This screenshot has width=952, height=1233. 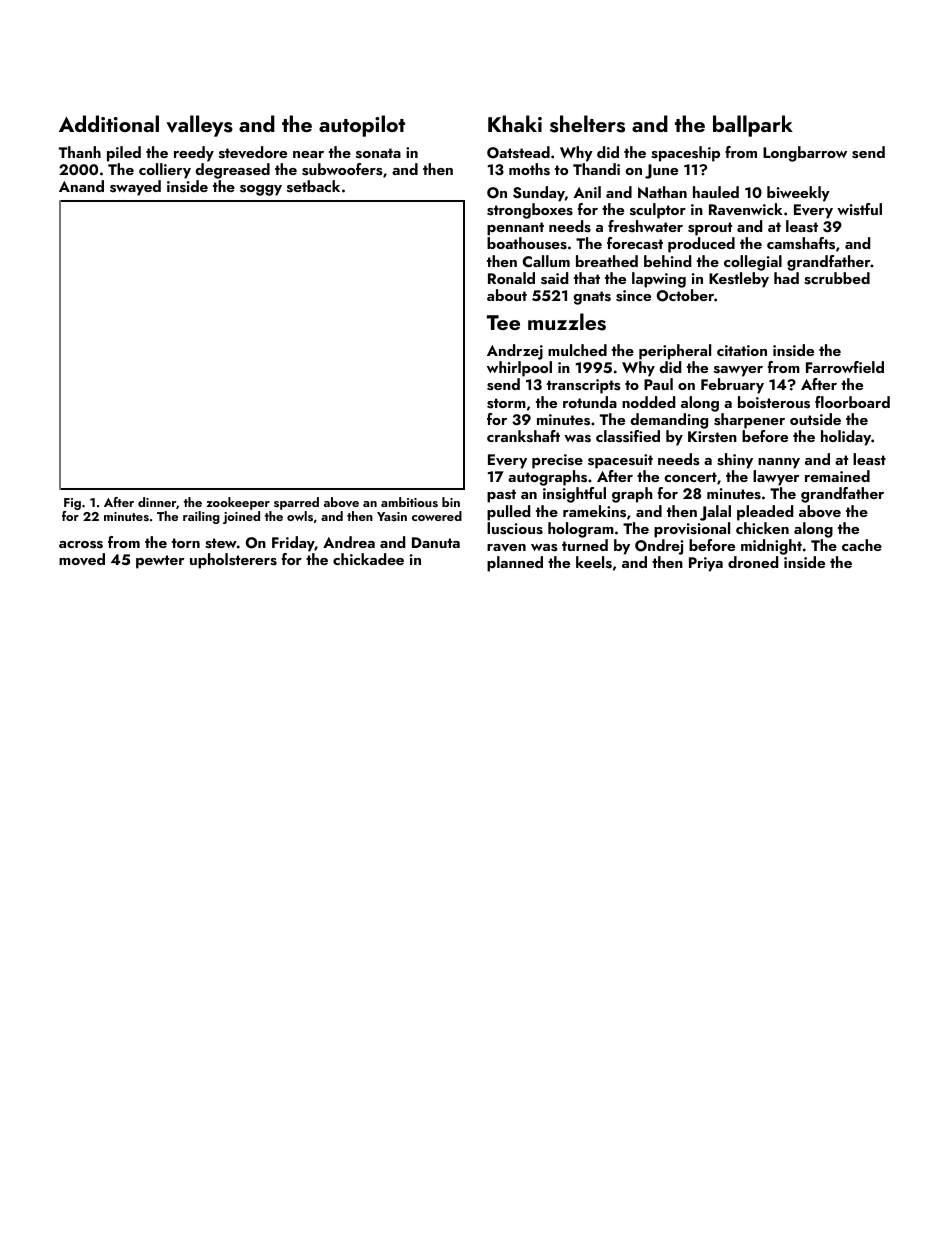 What do you see at coordinates (81, 186) in the screenshot?
I see `Anand` at bounding box center [81, 186].
